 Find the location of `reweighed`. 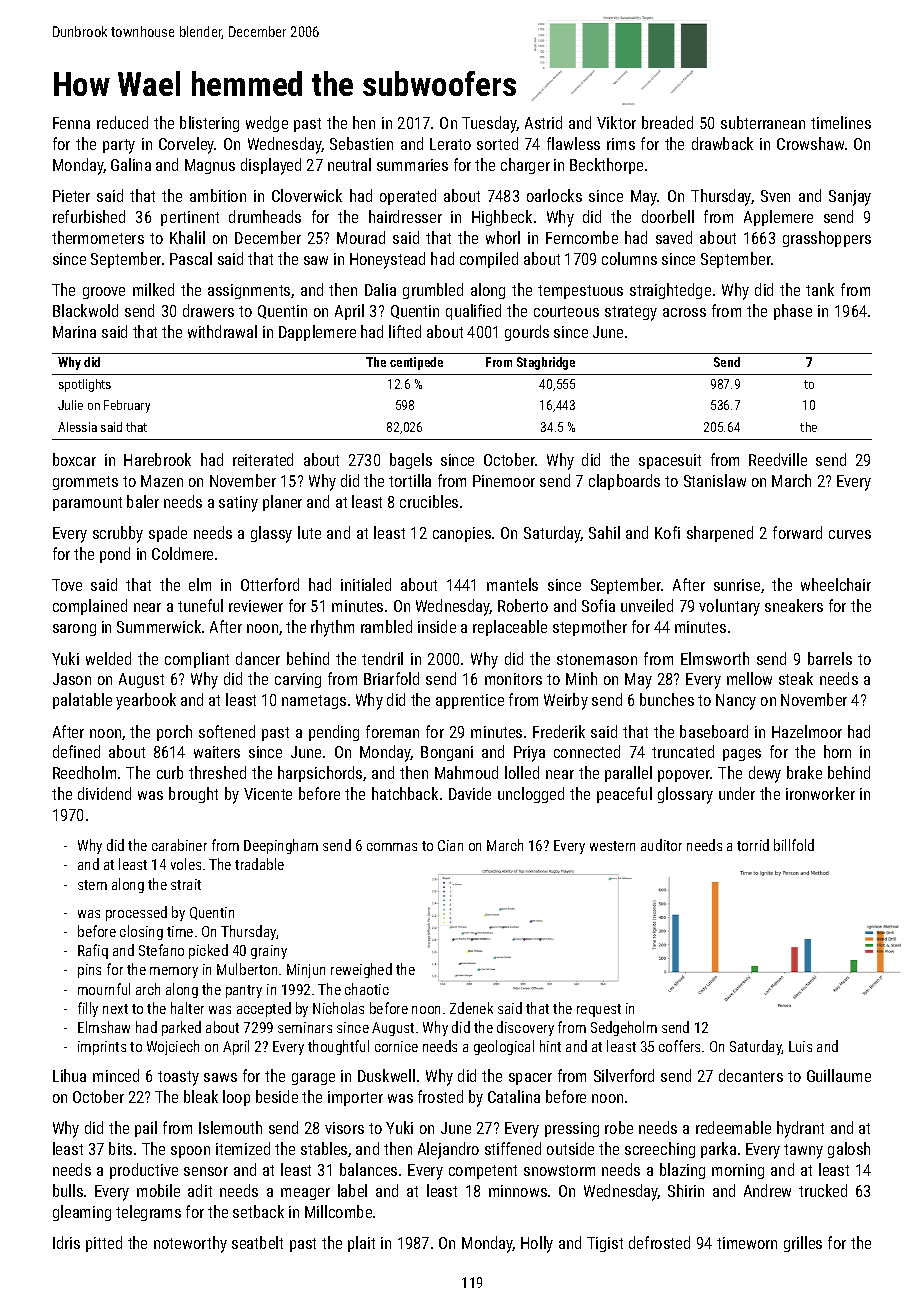

reweighed is located at coordinates (361, 970).
